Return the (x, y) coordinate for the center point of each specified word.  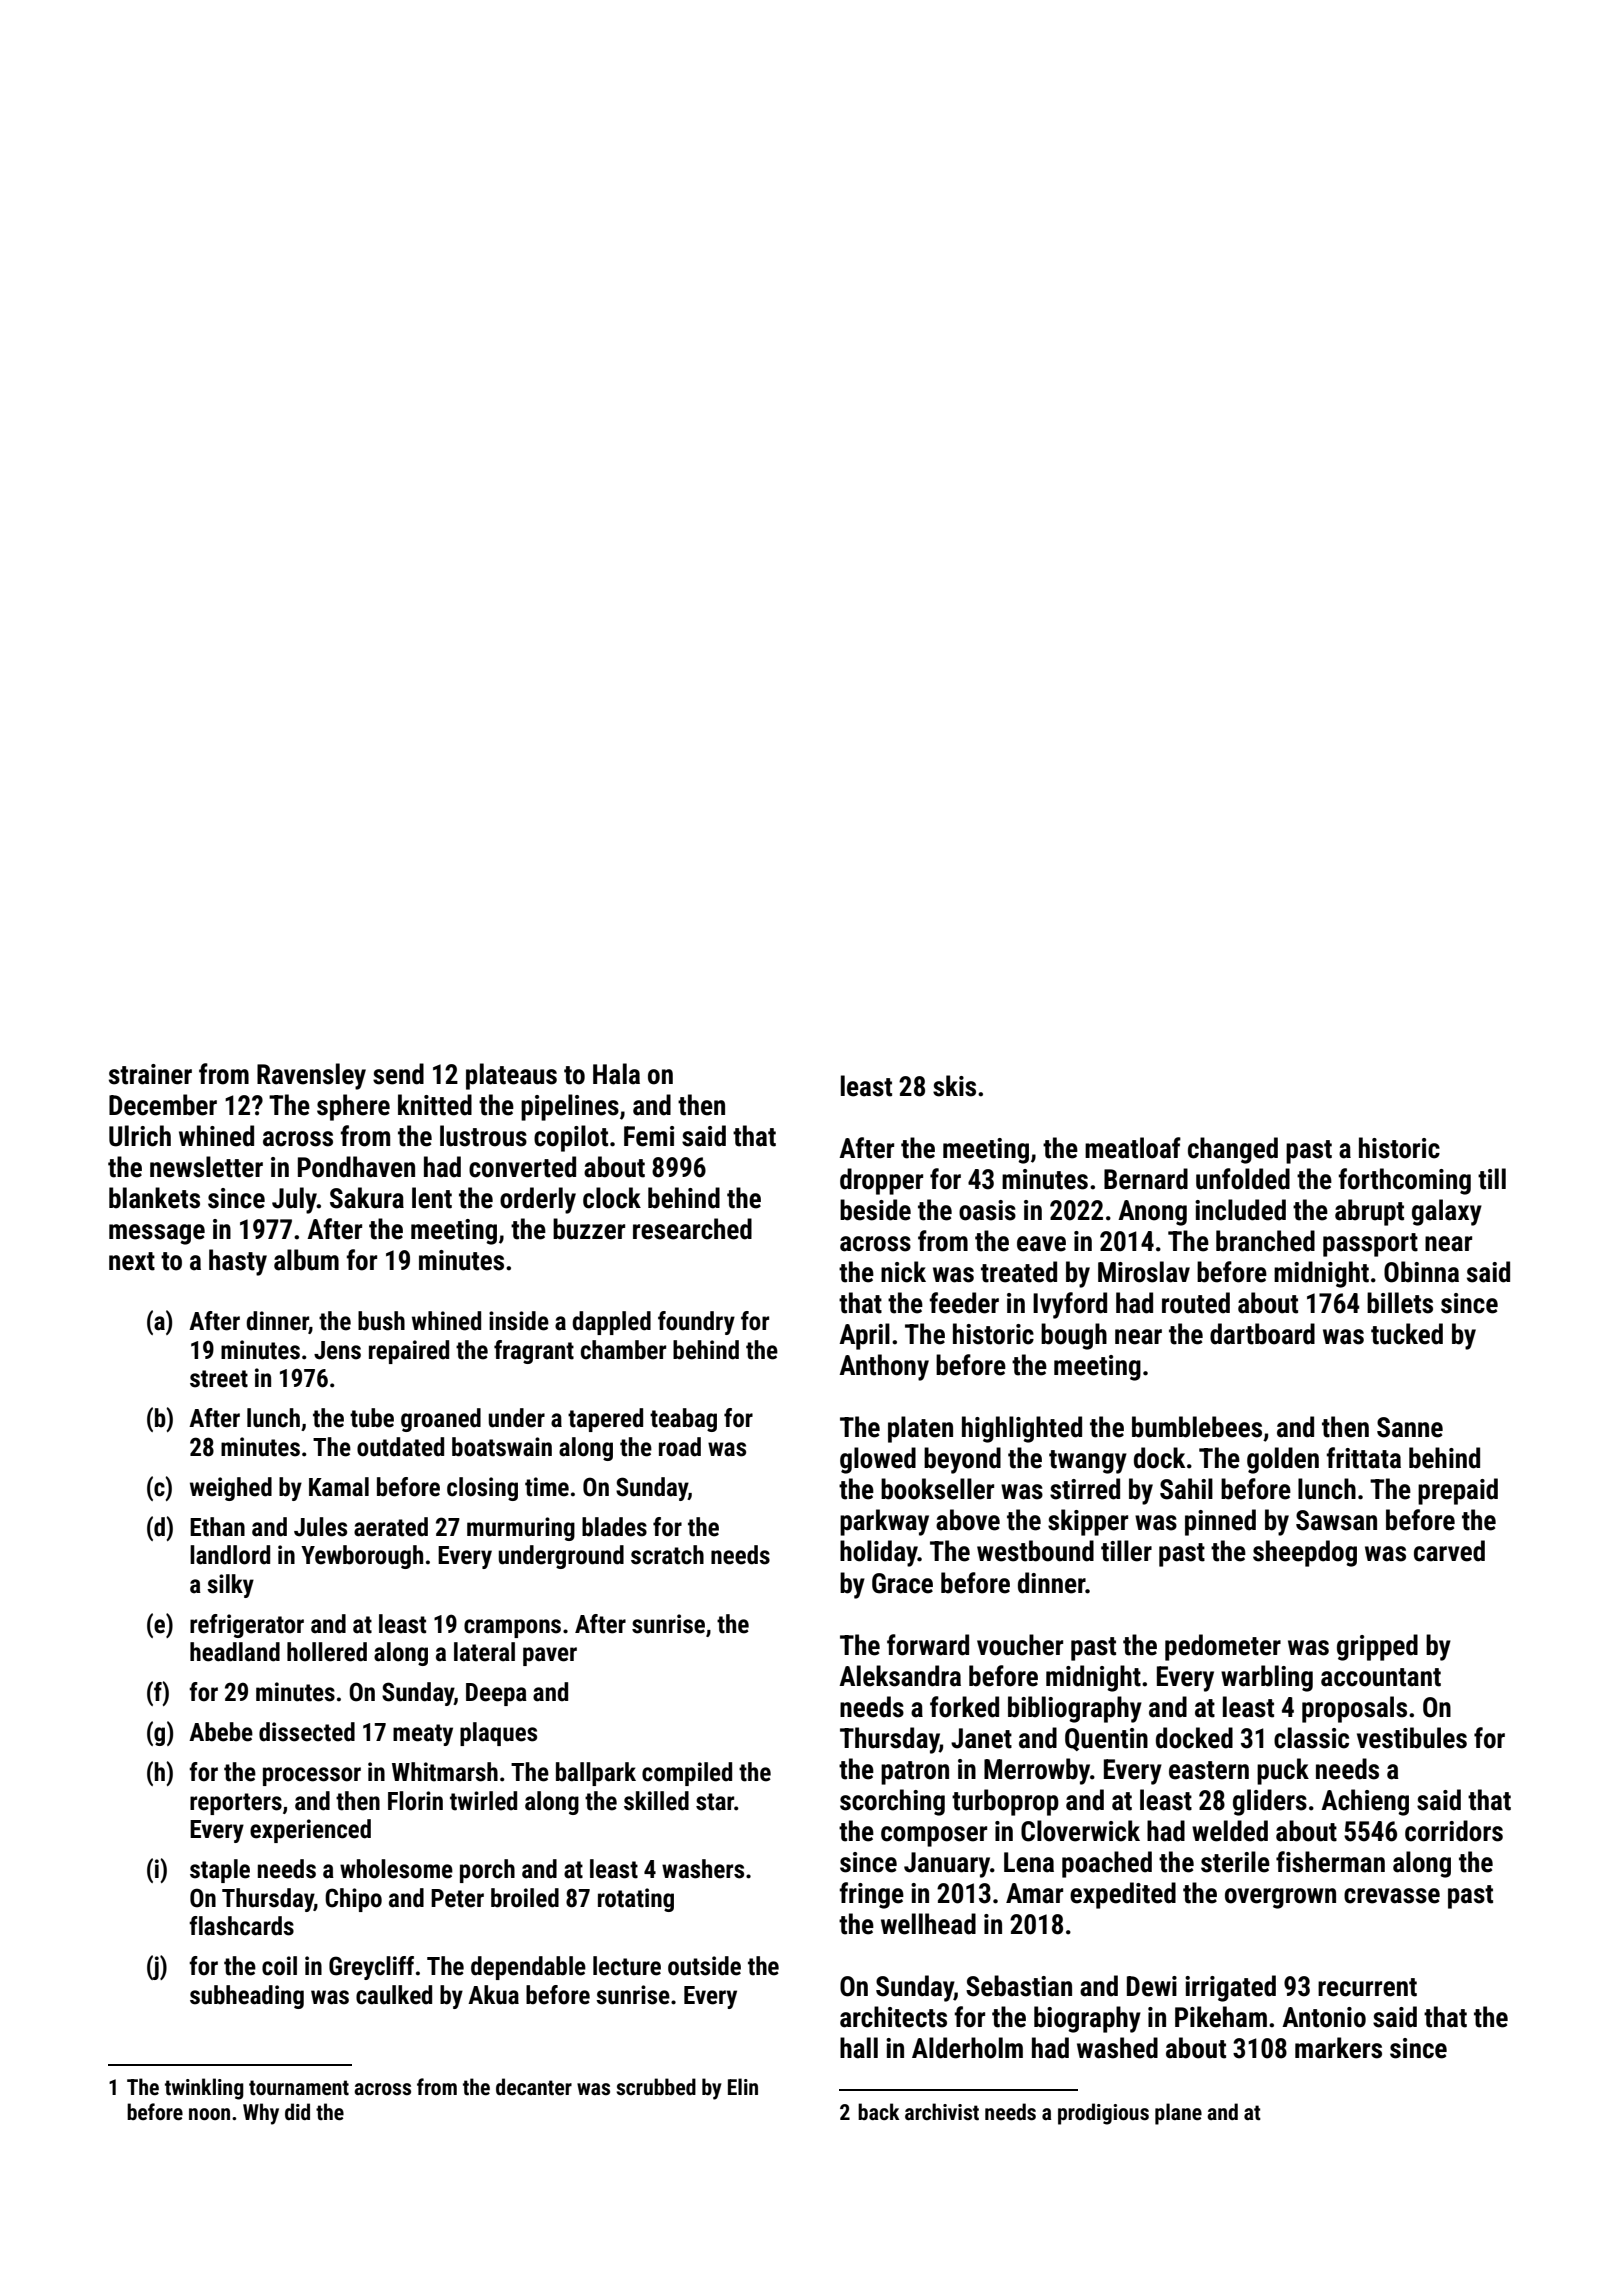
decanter (534, 2087)
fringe (871, 1895)
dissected (307, 1732)
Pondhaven (356, 1167)
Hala (616, 1074)
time (547, 1487)
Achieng (1365, 1802)
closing (482, 1489)
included (1240, 1210)
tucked (1407, 1334)
